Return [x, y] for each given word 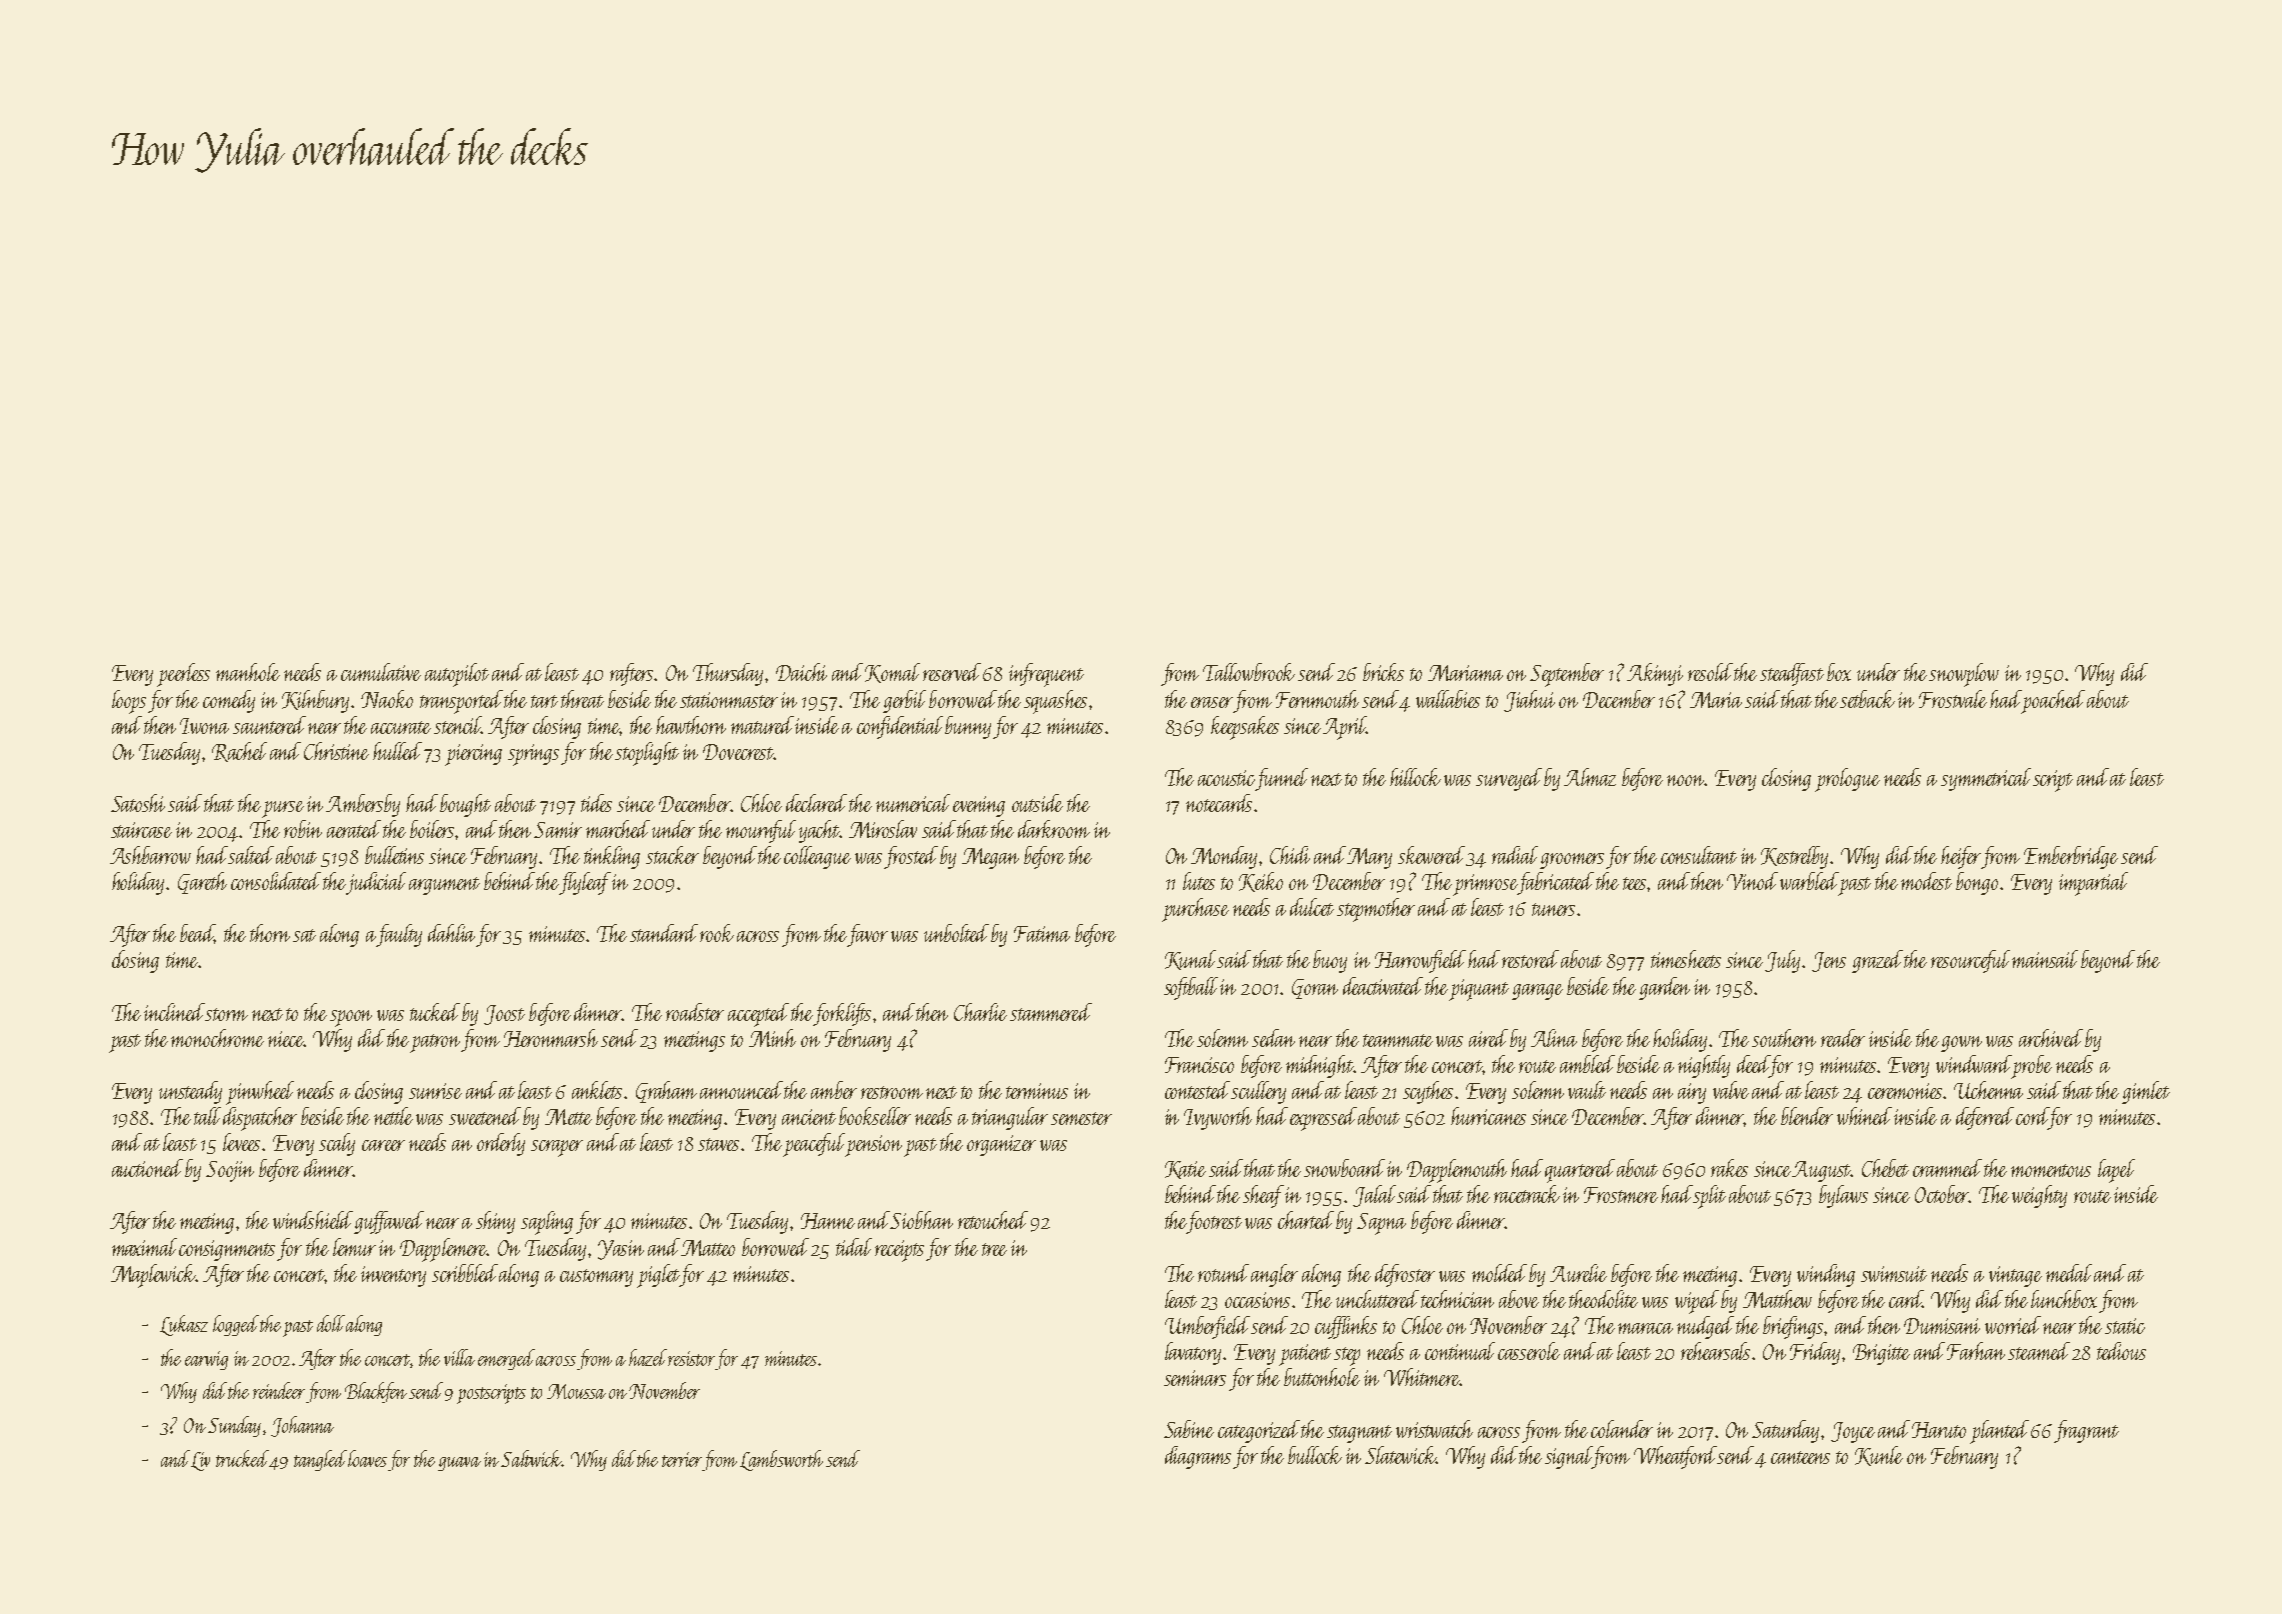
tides [596, 803]
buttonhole [1322, 1377]
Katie [1185, 1170]
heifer [1961, 857]
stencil [458, 725]
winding [1826, 1275]
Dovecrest [738, 752]
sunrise [435, 1091]
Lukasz [184, 1325]
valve [1731, 1090]
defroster [1405, 1275]
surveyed [1509, 779]
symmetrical [1986, 779]
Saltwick [531, 1458]
